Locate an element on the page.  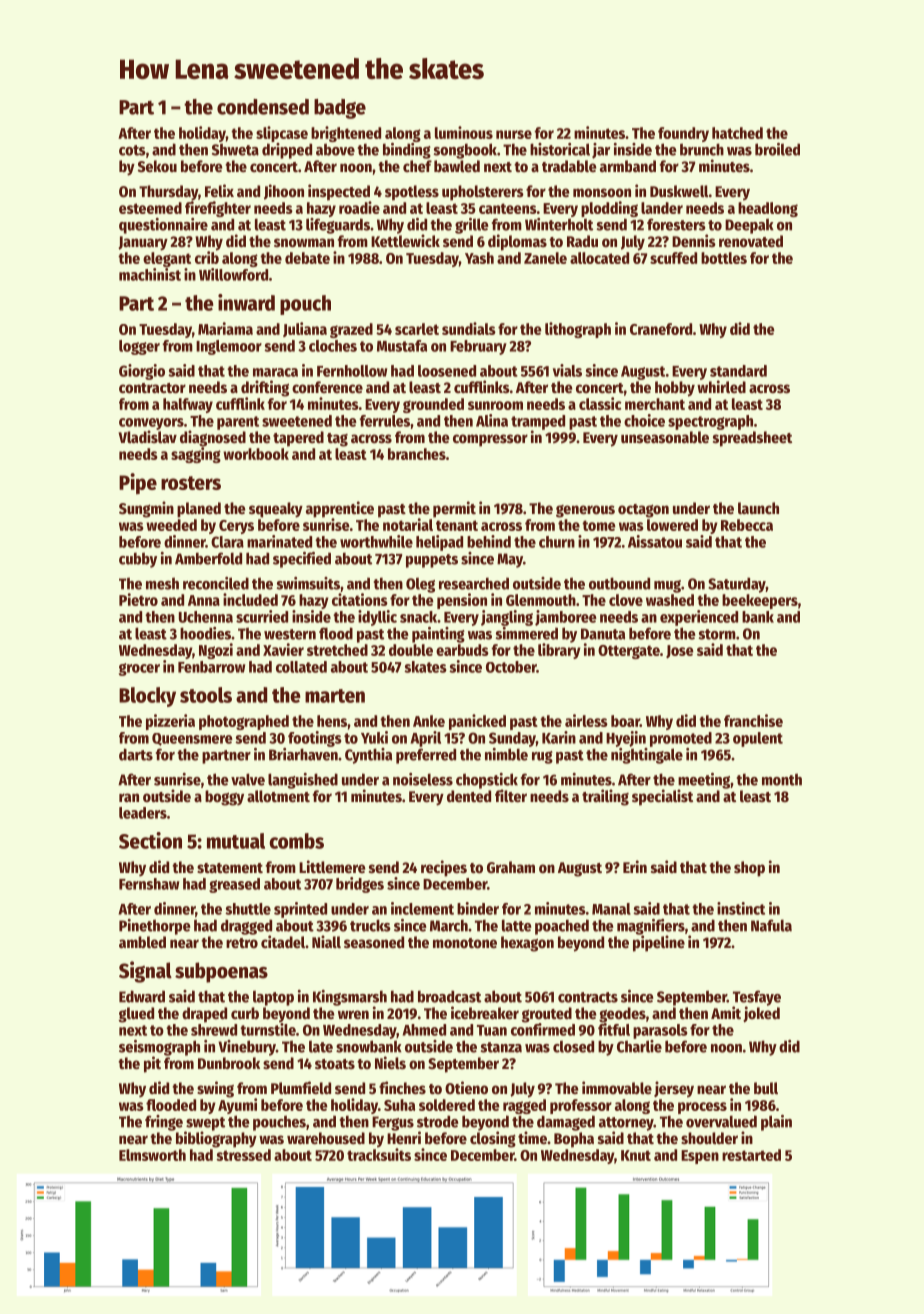
restarted is located at coordinates (751, 1155).
